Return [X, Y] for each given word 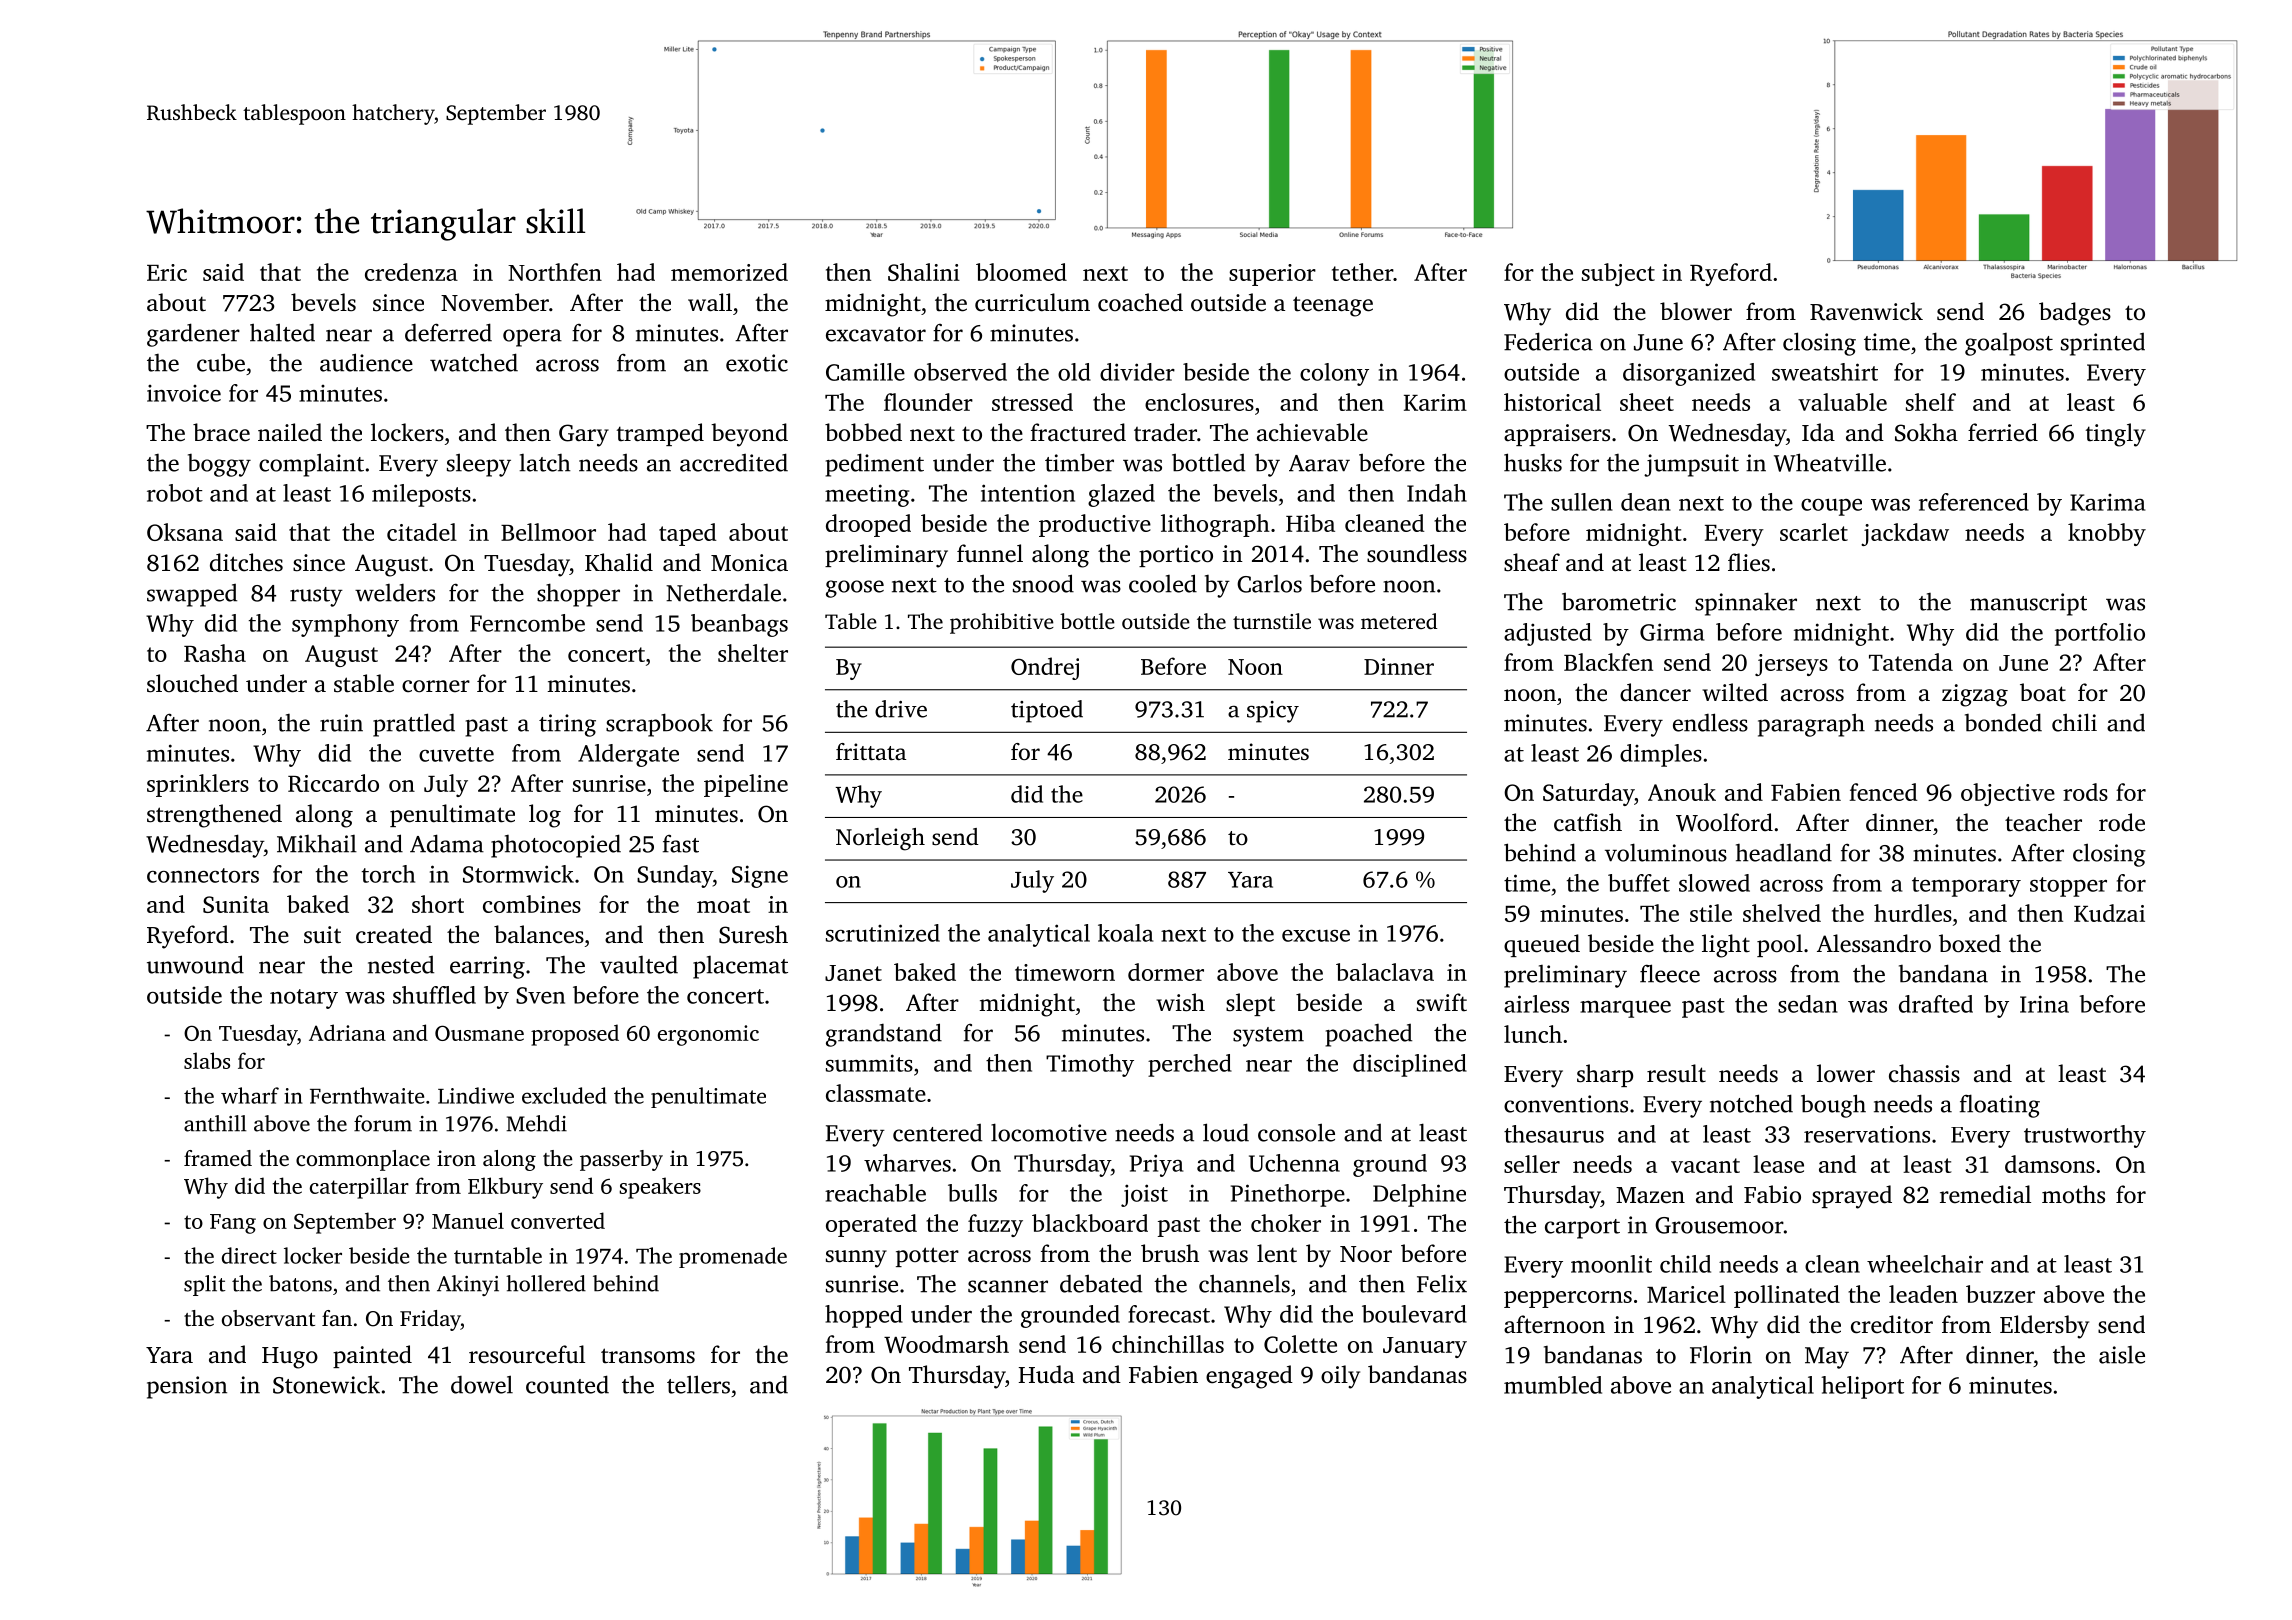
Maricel [1686, 1294]
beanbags [739, 625]
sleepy [479, 465]
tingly [2115, 435]
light [1726, 946]
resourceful [527, 1354]
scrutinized [883, 933]
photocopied [556, 846]
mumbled [1553, 1385]
